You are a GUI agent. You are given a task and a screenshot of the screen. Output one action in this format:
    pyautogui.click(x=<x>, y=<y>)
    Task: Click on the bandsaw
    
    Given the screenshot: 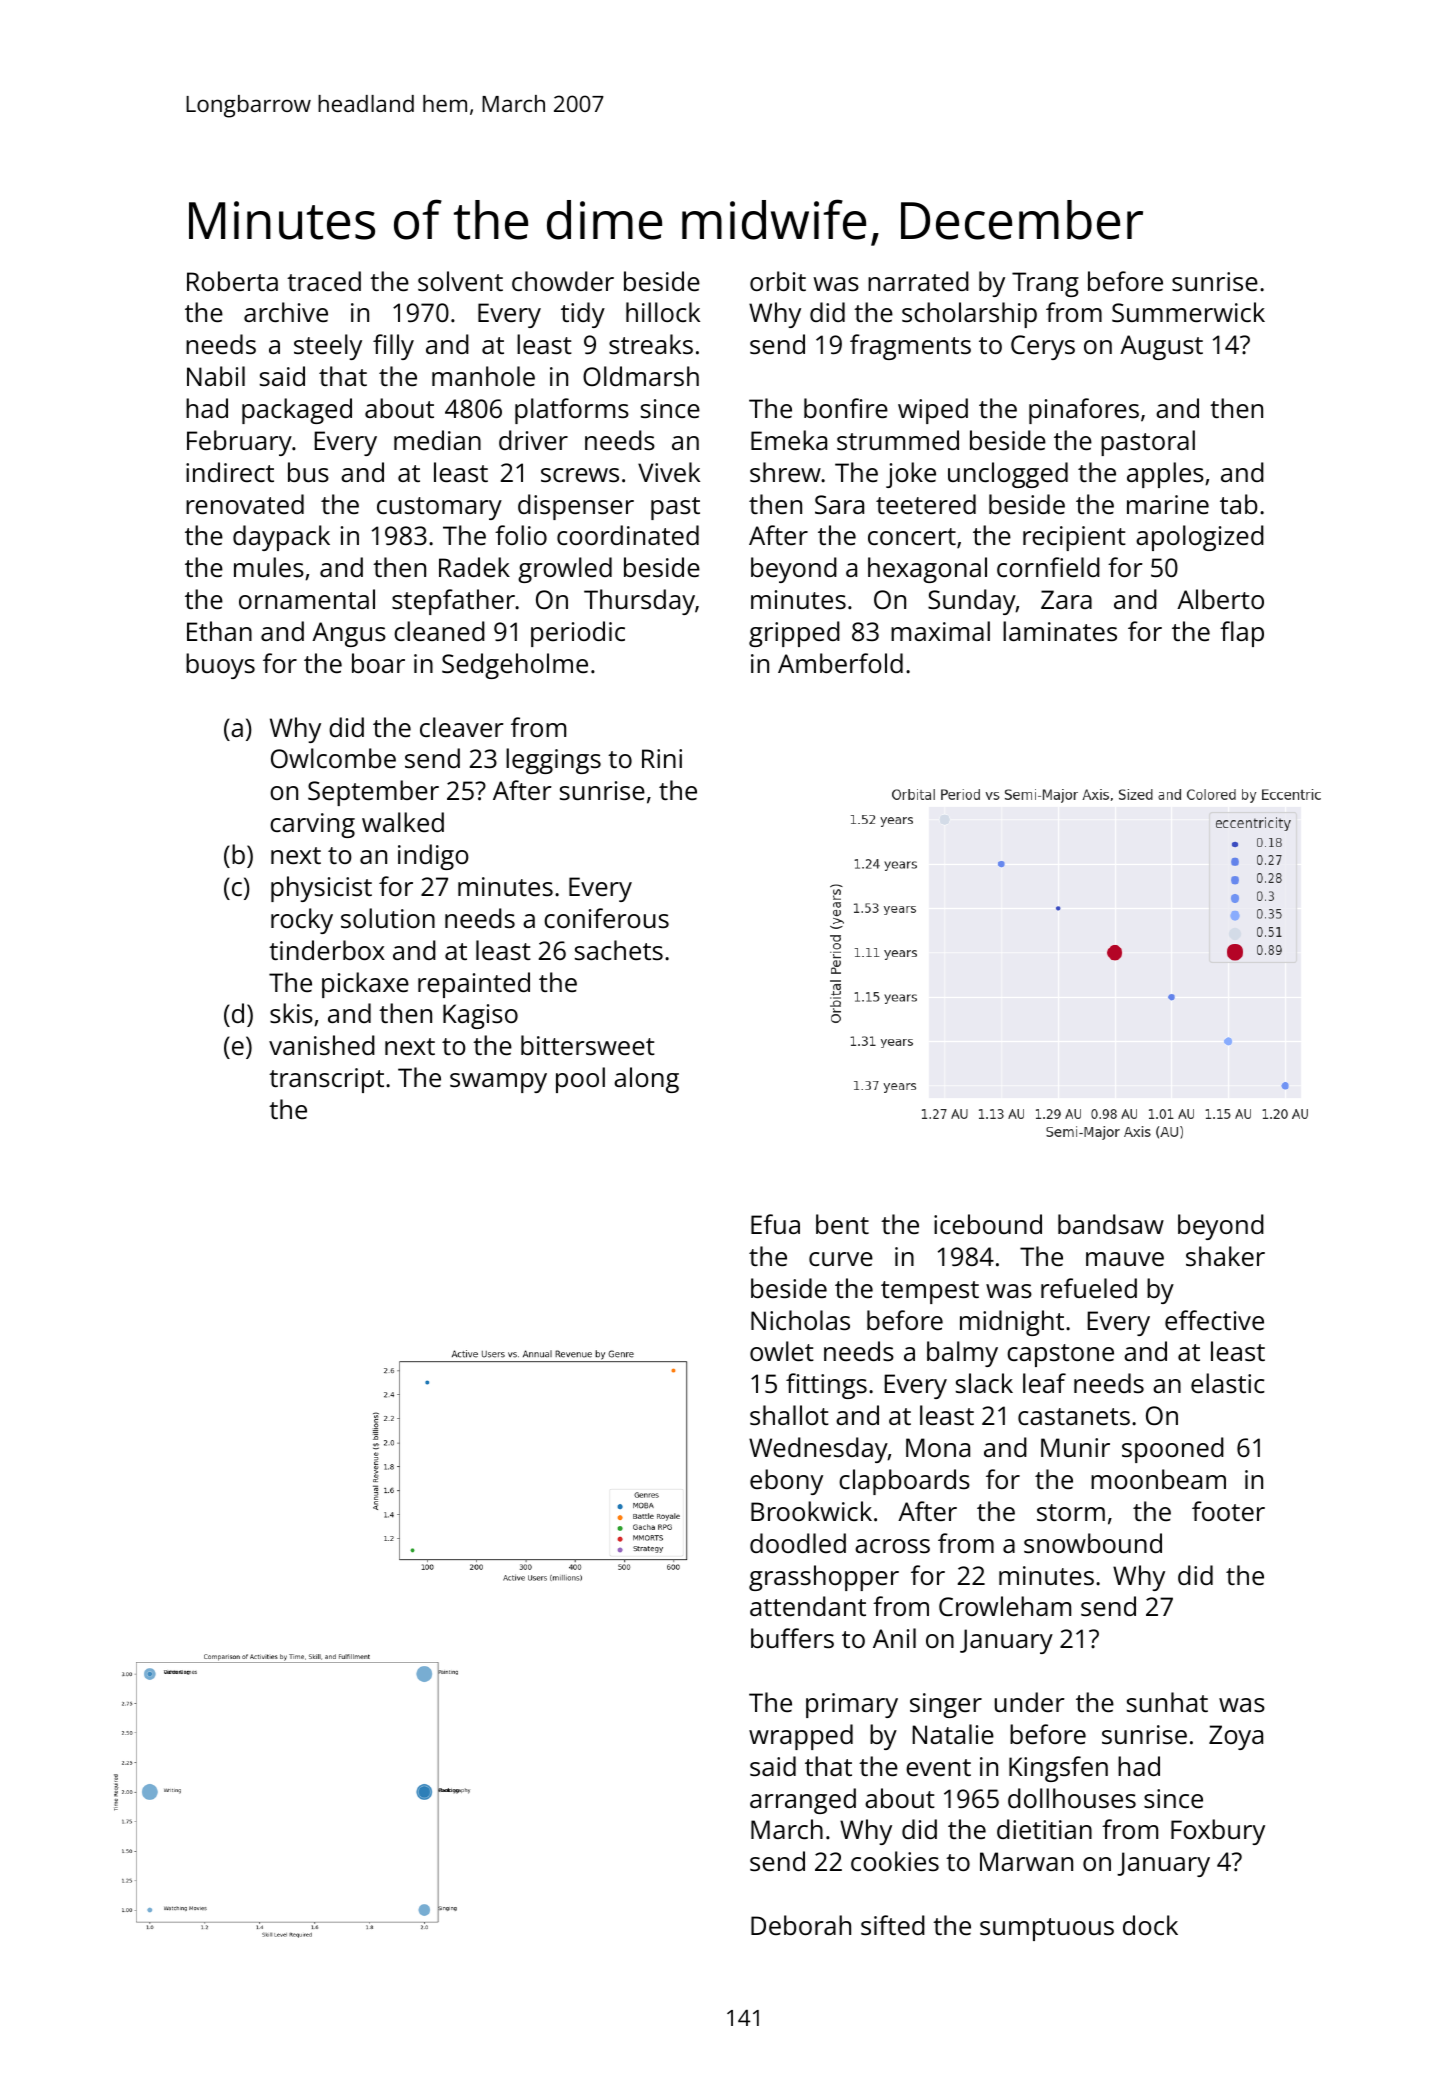 What is the action you would take?
    pyautogui.click(x=1111, y=1224)
